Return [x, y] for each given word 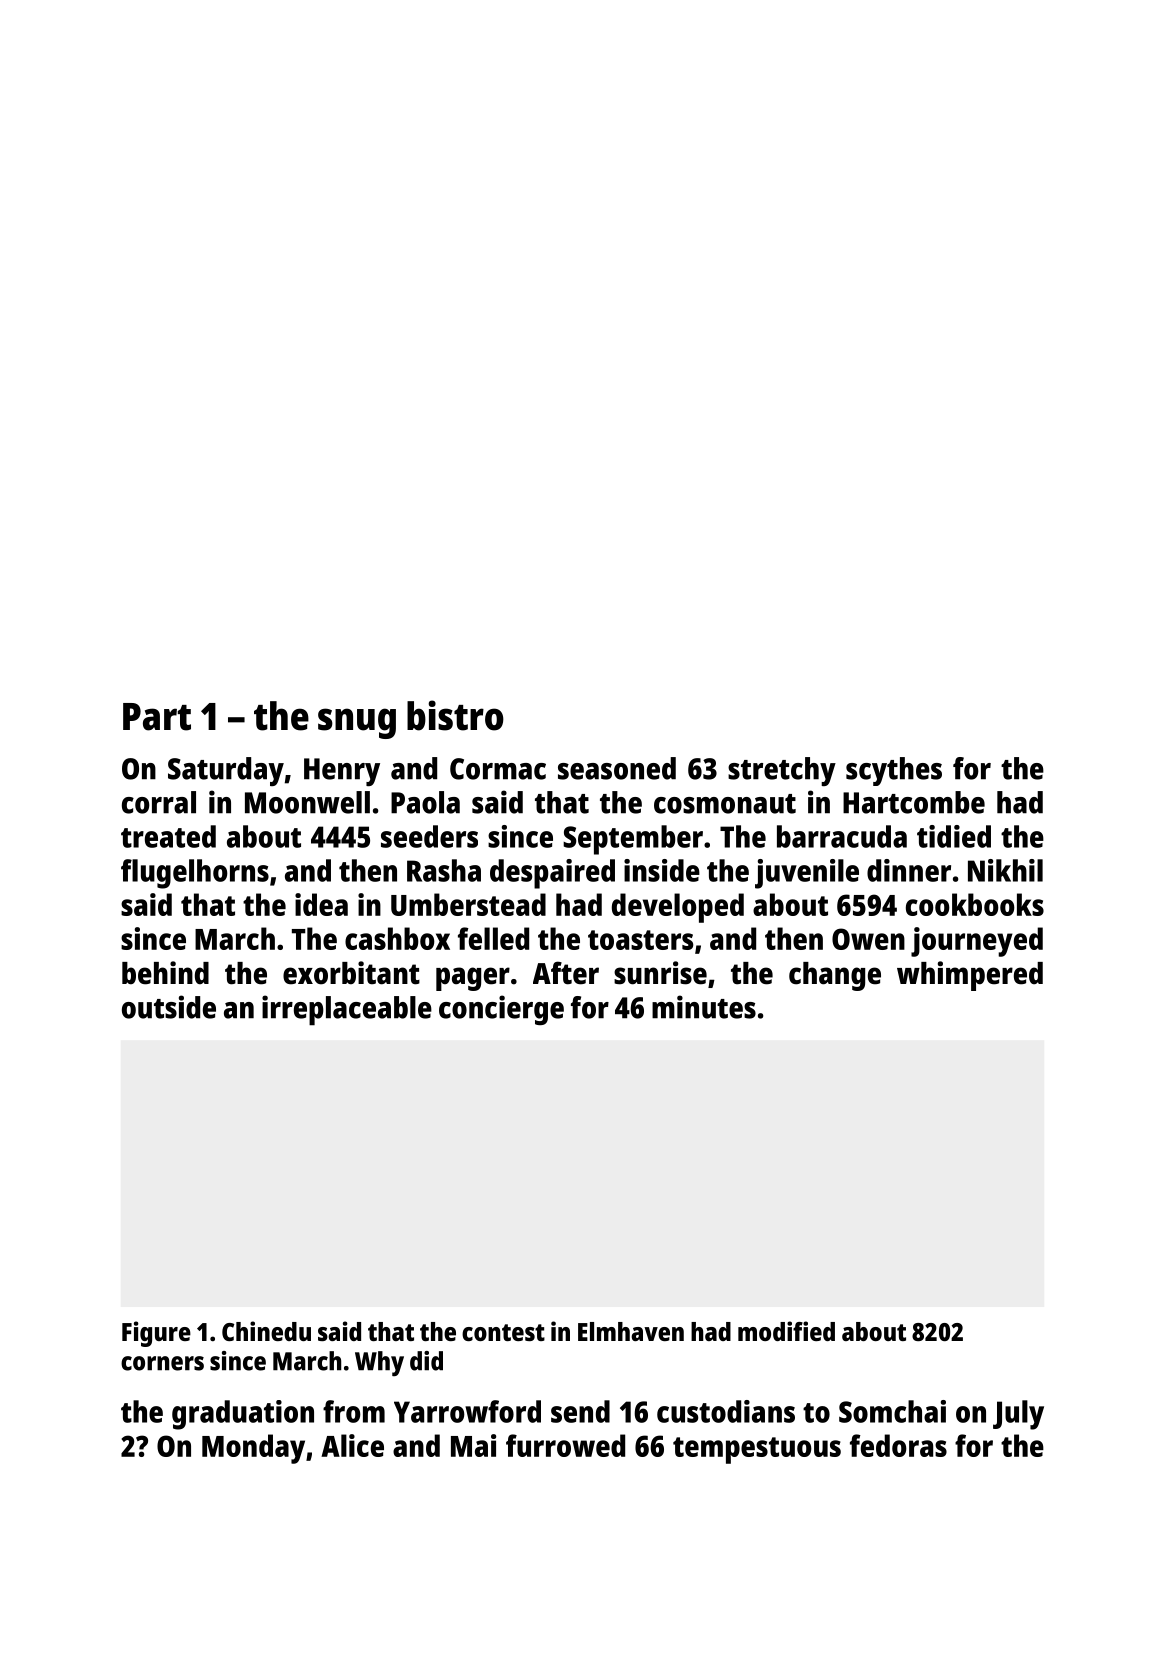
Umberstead [468, 904]
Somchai [892, 1411]
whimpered [970, 976]
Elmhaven [631, 1331]
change [835, 976]
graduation [243, 1415]
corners [162, 1363]
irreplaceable [347, 1010]
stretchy [782, 771]
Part [157, 717]
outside [169, 1007]
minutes [704, 1007]
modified [786, 1331]
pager [473, 979]
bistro [455, 715]
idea [321, 904]
